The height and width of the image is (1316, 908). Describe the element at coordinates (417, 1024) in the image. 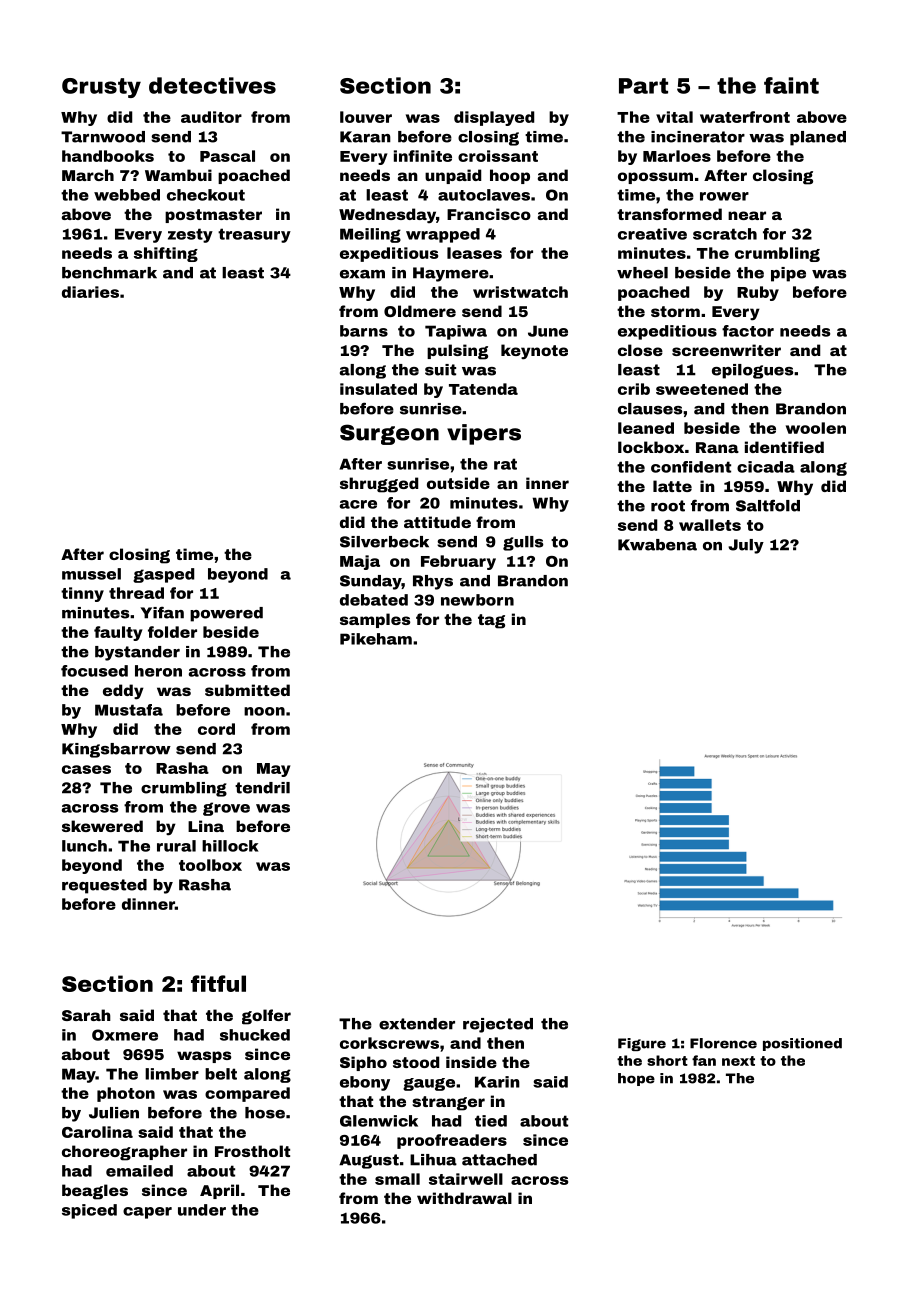

I see `extender` at that location.
